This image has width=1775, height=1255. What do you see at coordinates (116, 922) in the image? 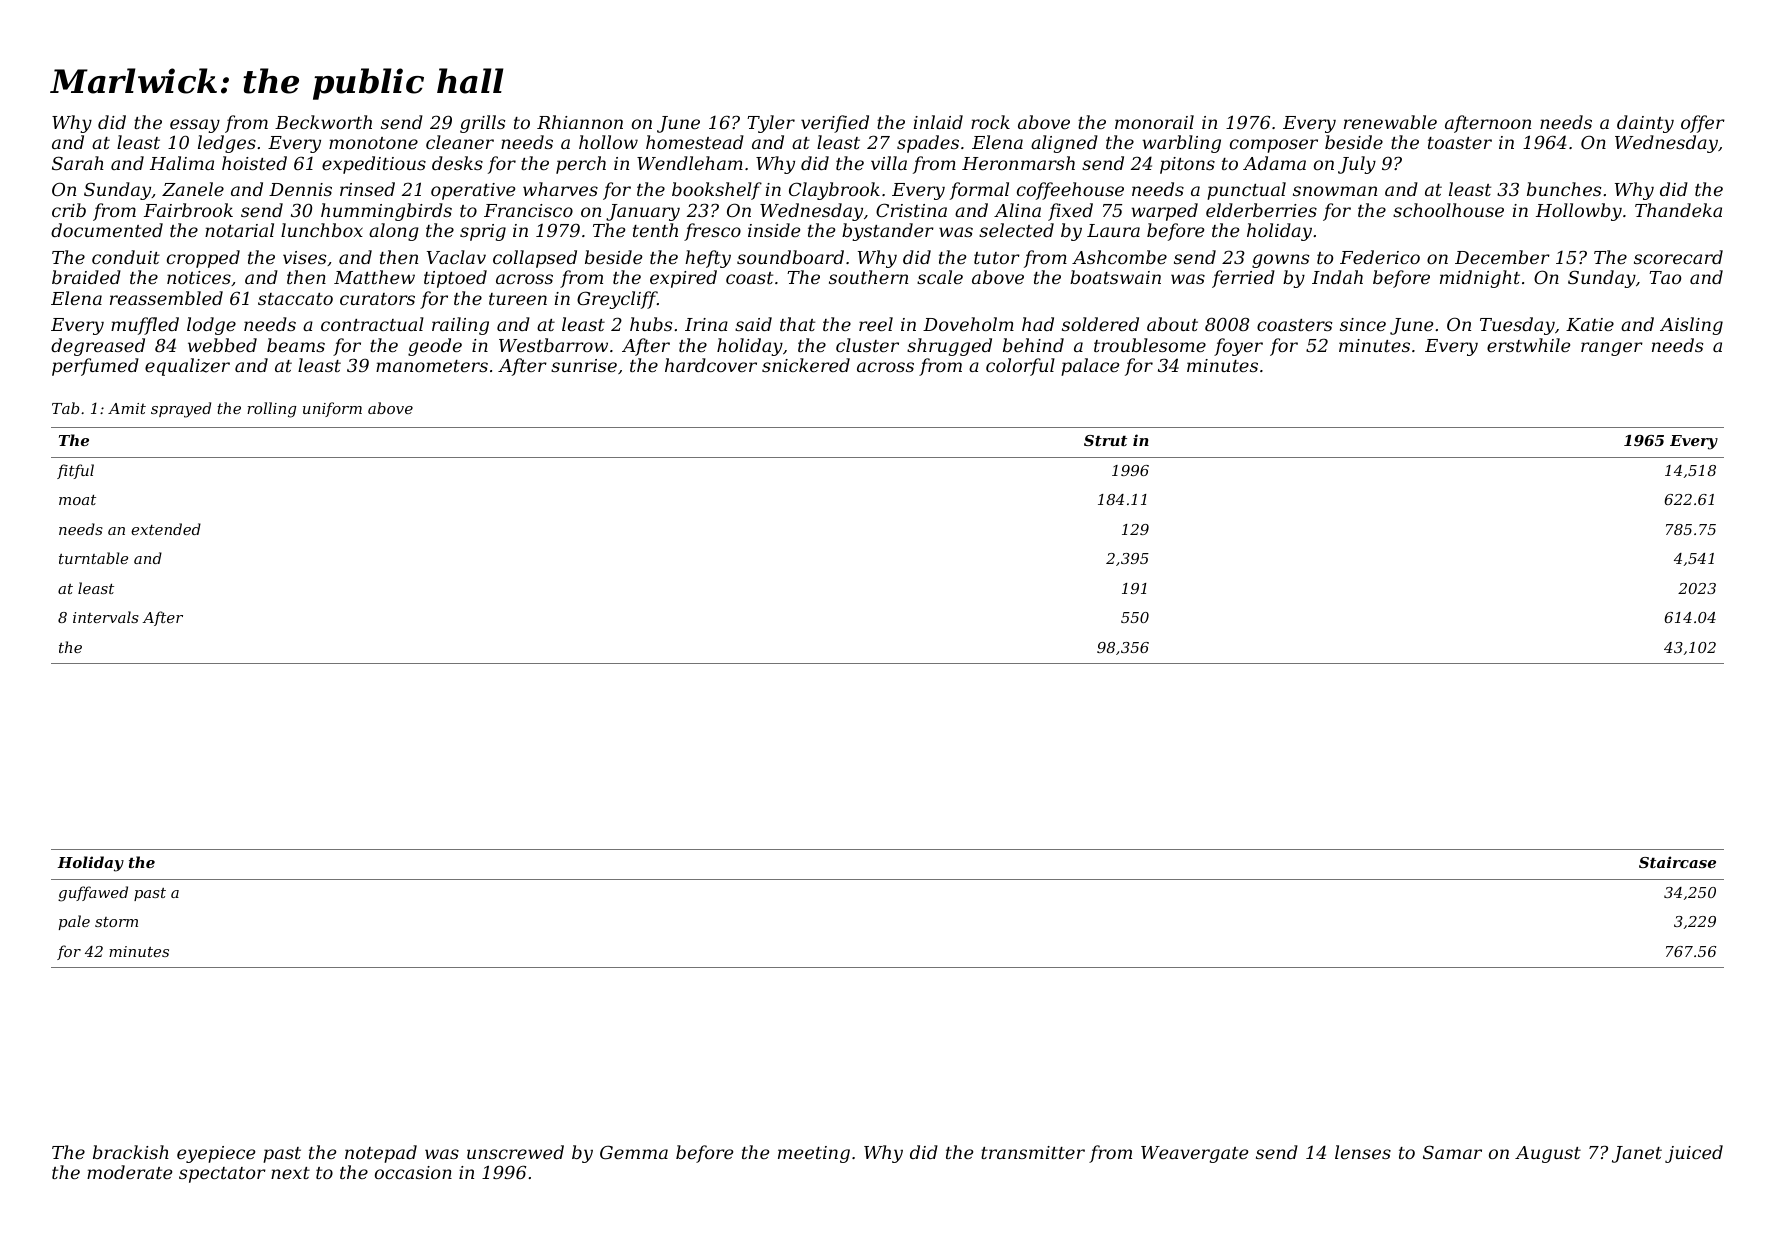
I see `storm` at bounding box center [116, 922].
